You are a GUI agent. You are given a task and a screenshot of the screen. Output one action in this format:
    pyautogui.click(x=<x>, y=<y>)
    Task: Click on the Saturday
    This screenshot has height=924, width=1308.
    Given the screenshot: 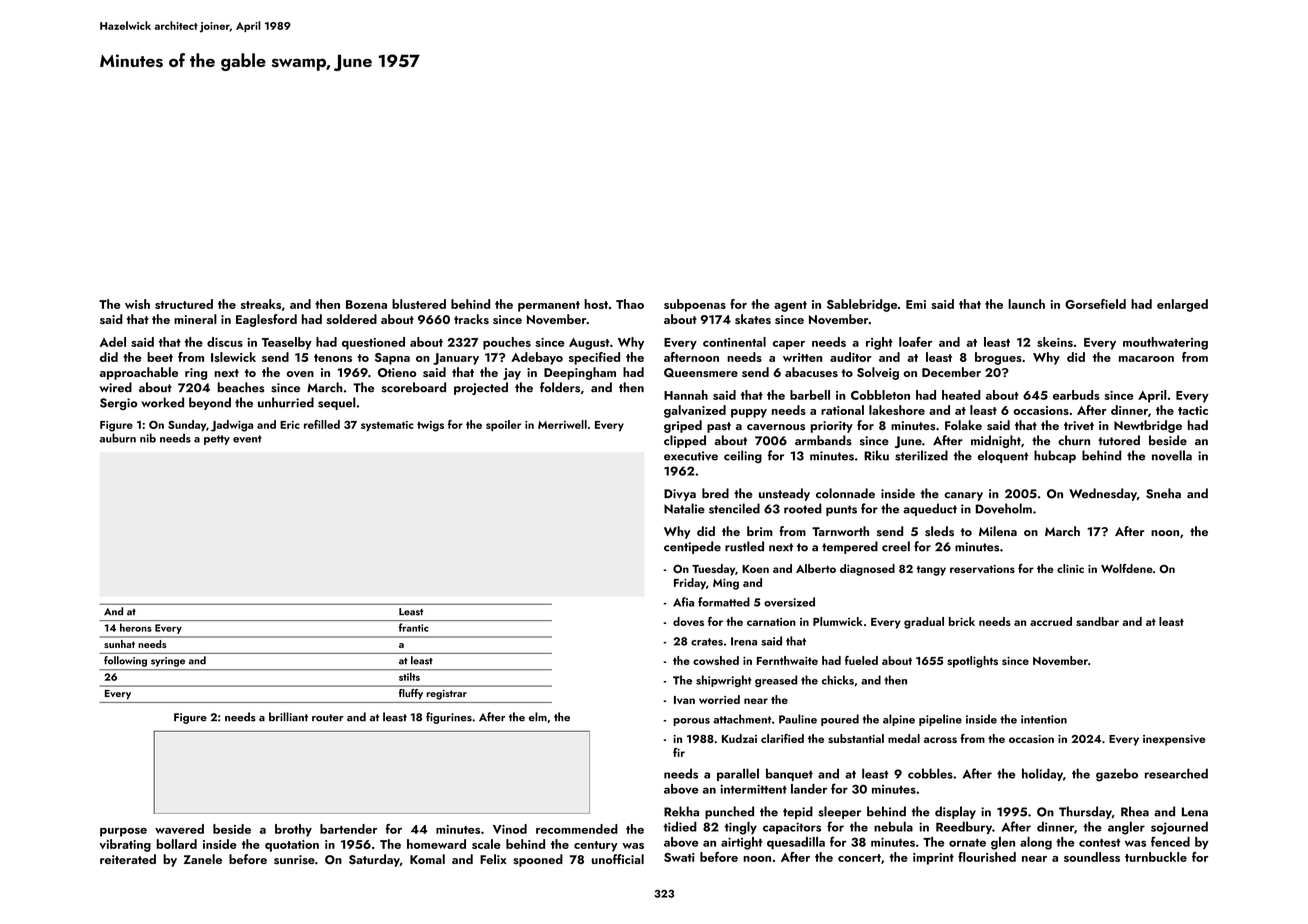 What is the action you would take?
    pyautogui.click(x=374, y=860)
